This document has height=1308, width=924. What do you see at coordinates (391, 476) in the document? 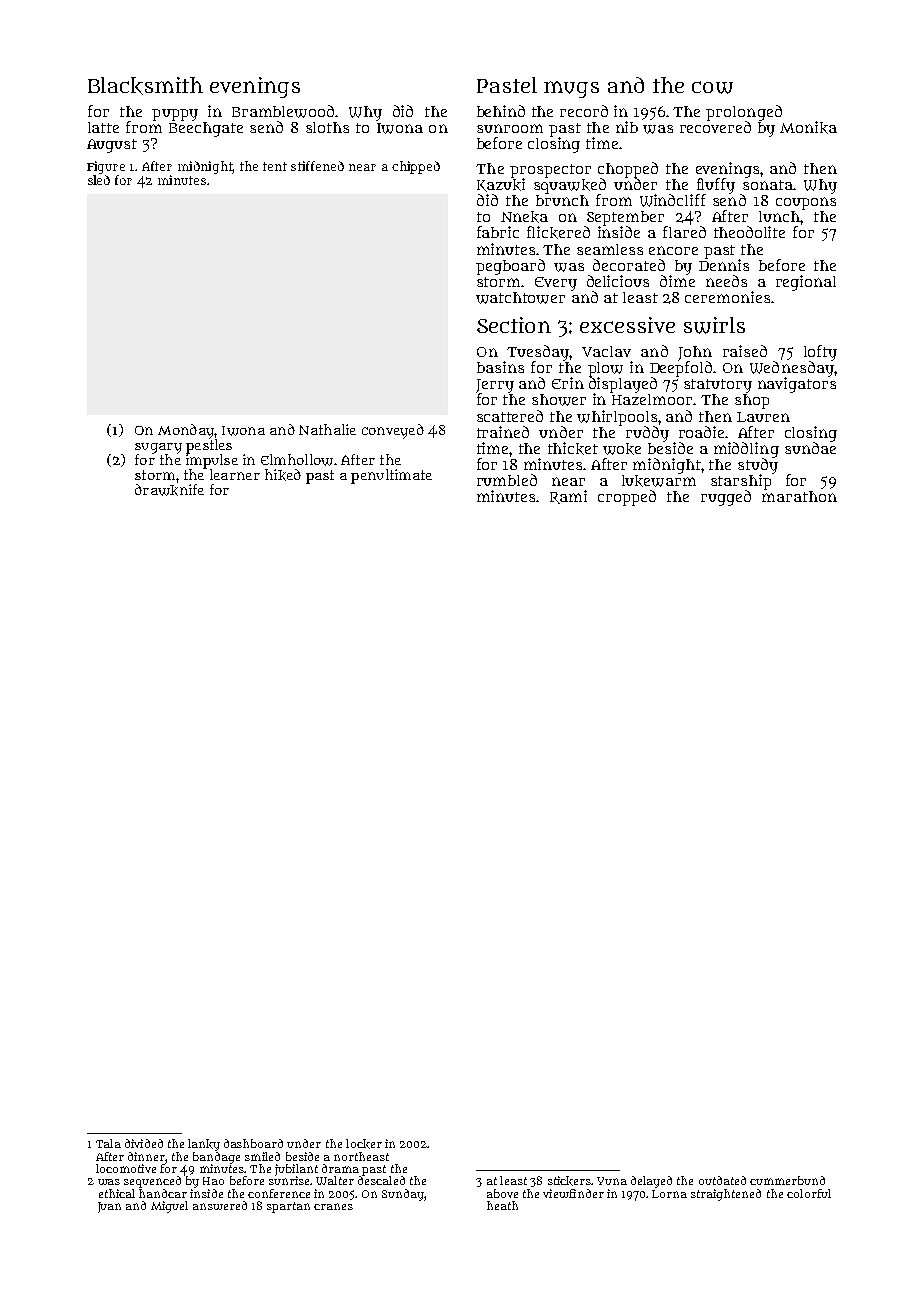
I see `penultimate` at bounding box center [391, 476].
